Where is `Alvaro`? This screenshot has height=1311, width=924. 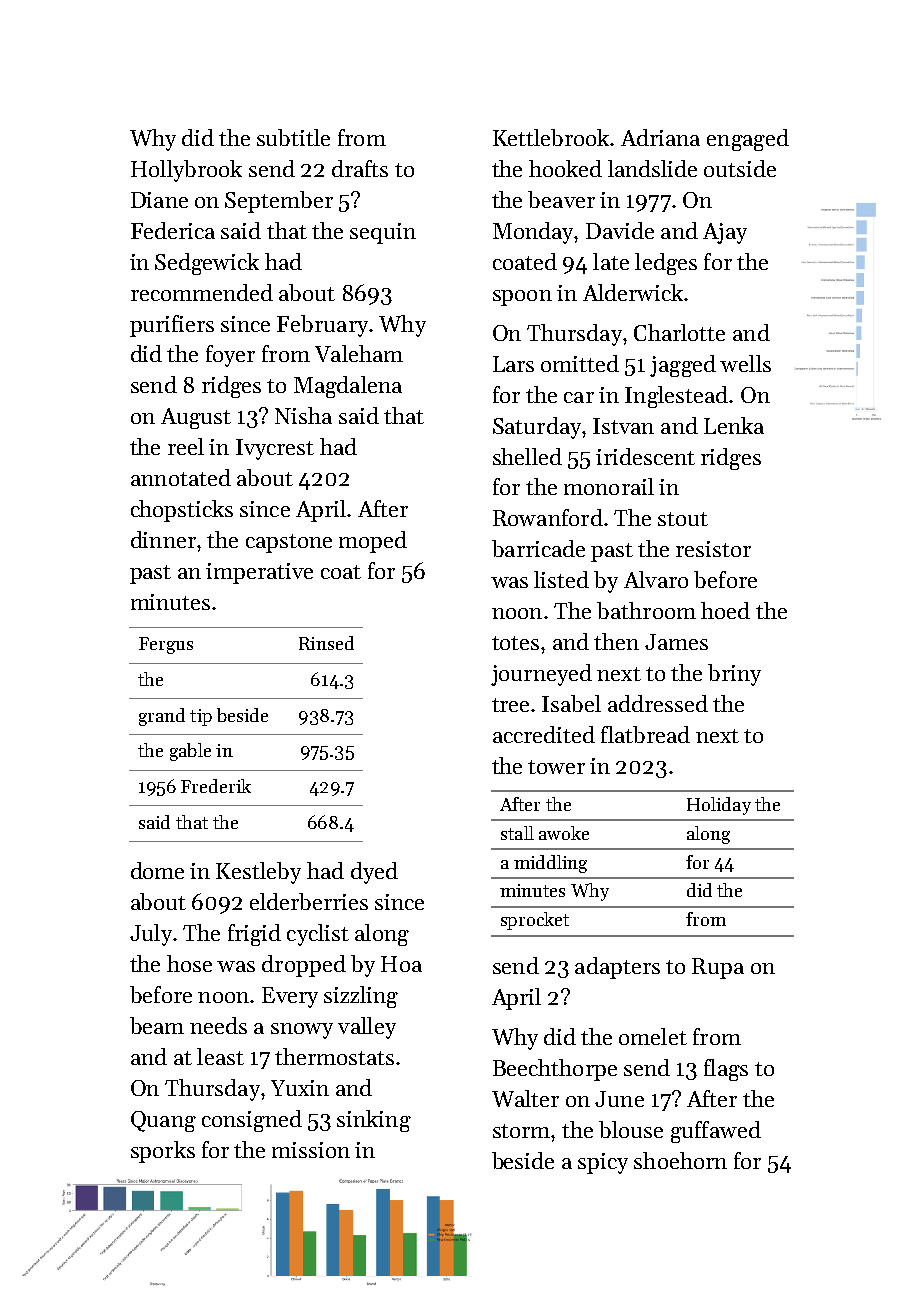
Alvaro is located at coordinates (656, 579).
